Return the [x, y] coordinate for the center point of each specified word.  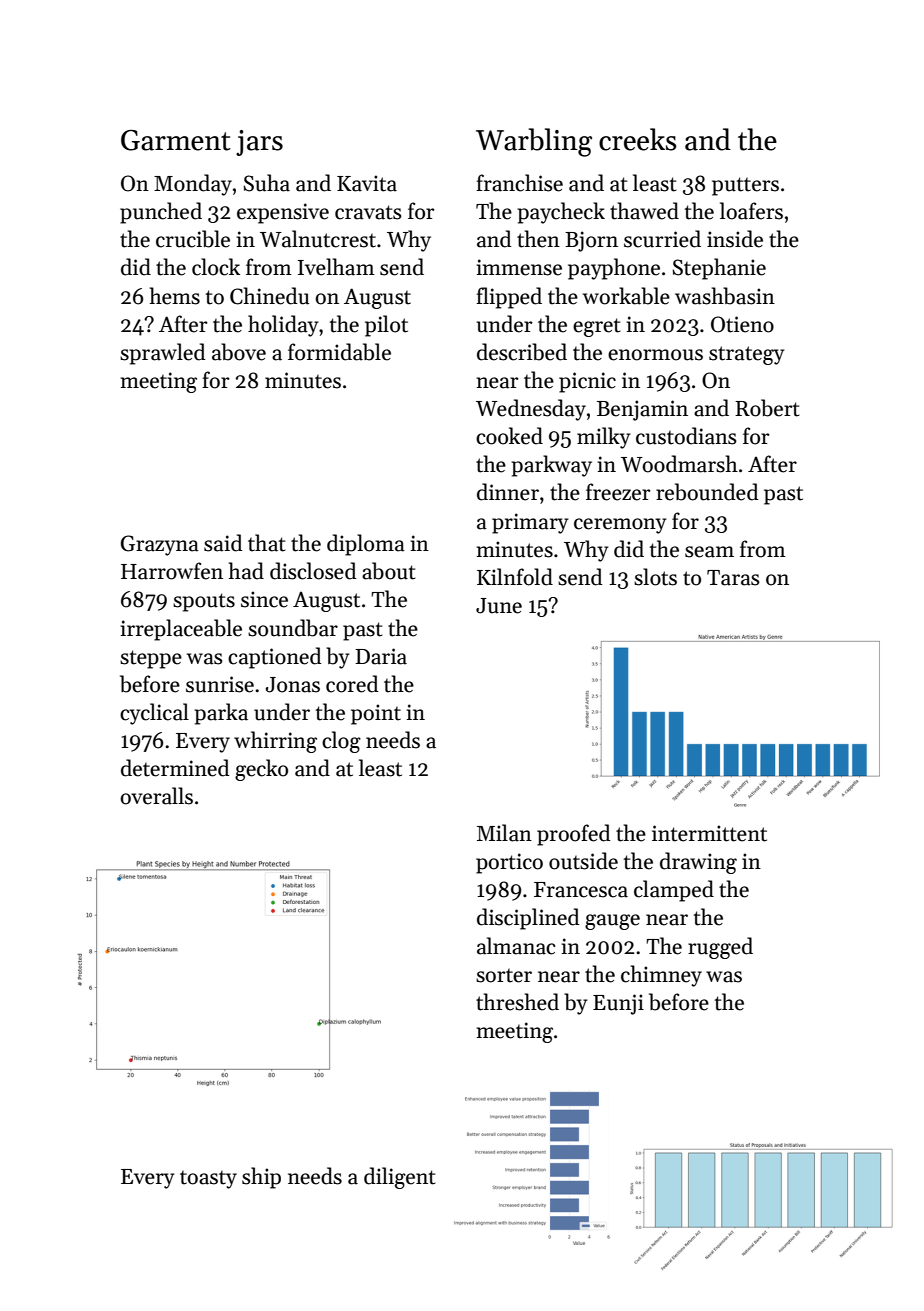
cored [352, 684]
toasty [208, 1180]
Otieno [742, 324]
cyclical [154, 714]
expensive [283, 213]
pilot [386, 326]
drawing [698, 863]
